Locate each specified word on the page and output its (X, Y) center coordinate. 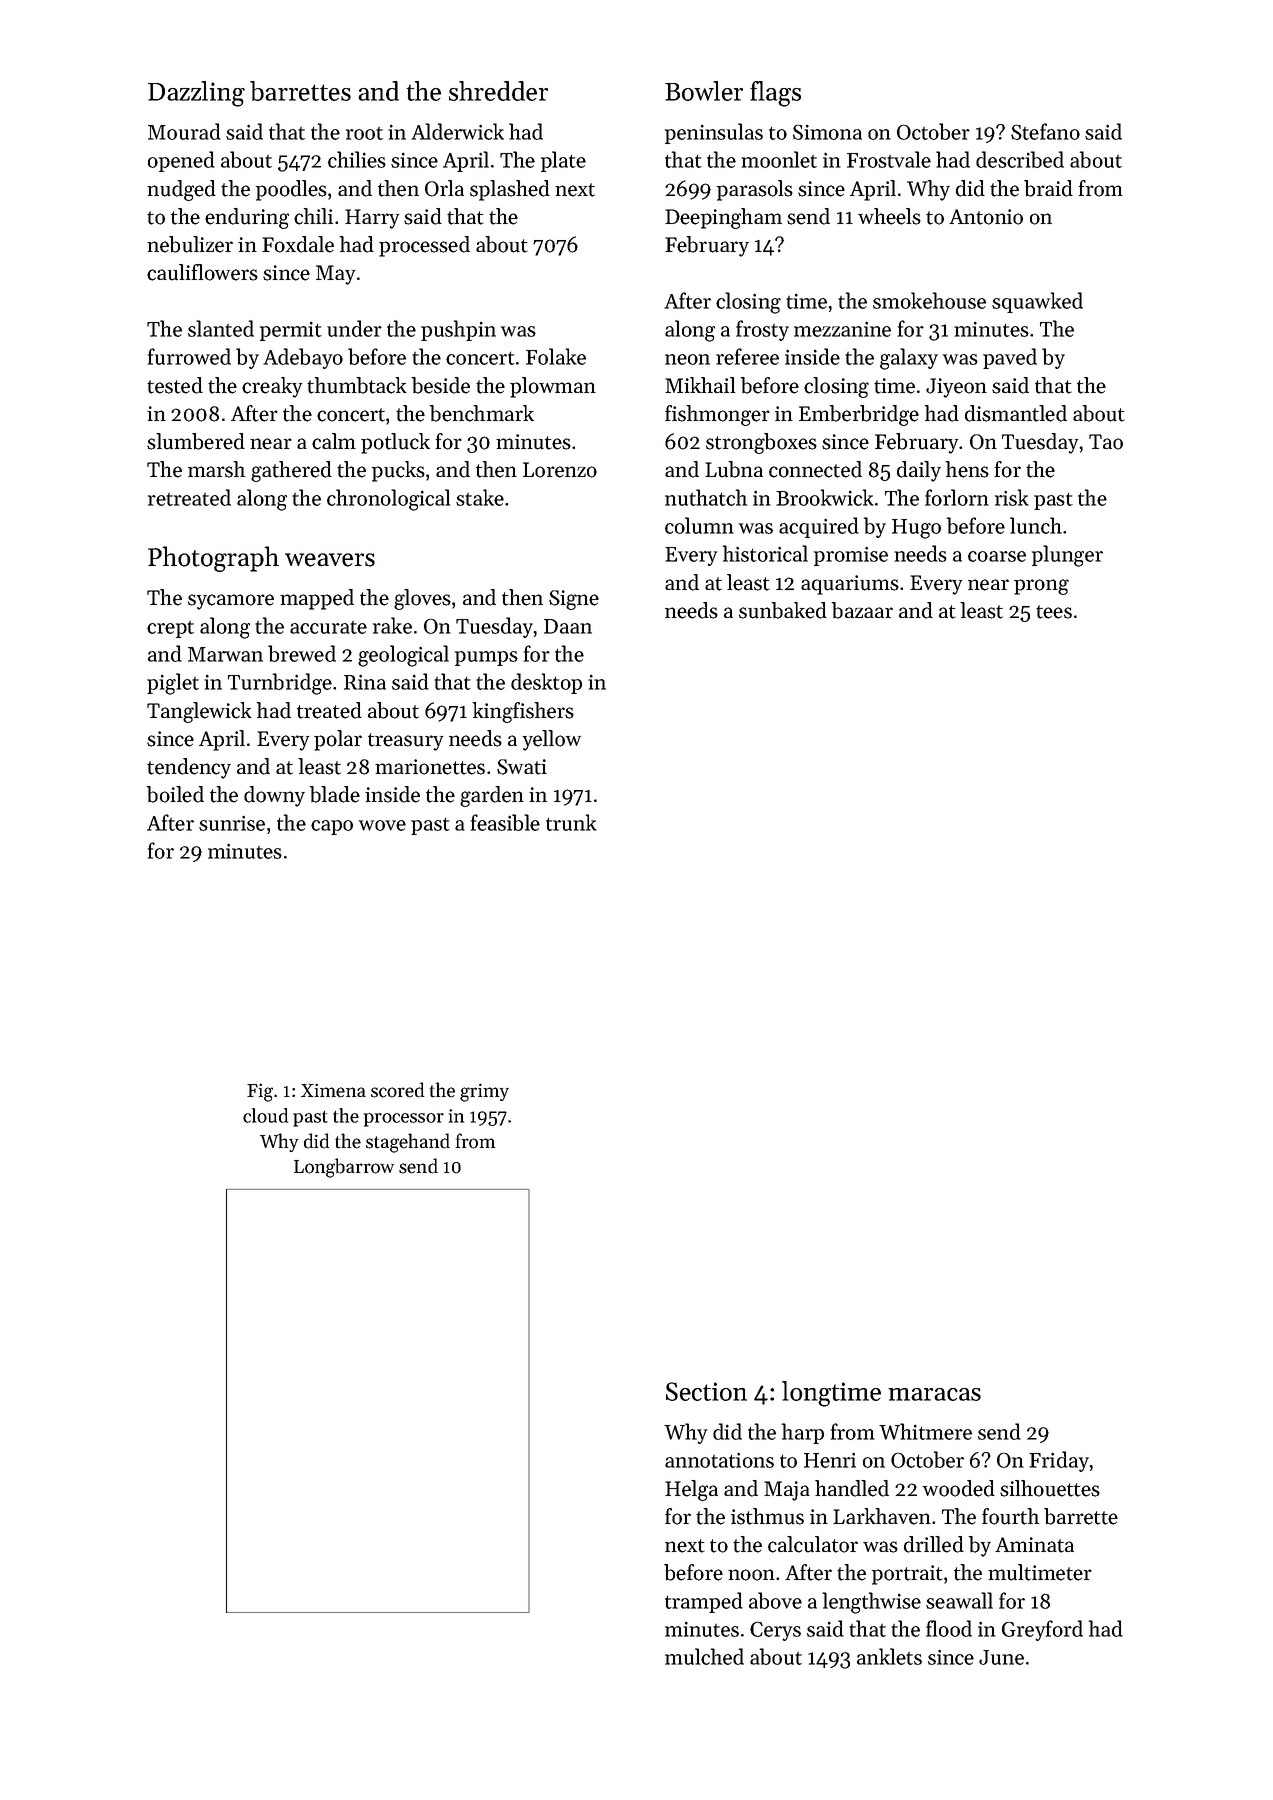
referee (747, 356)
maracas (934, 1394)
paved (1010, 358)
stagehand (408, 1143)
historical (765, 553)
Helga (691, 1490)
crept (170, 629)
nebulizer (190, 244)
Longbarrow (344, 1168)
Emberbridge (859, 415)
